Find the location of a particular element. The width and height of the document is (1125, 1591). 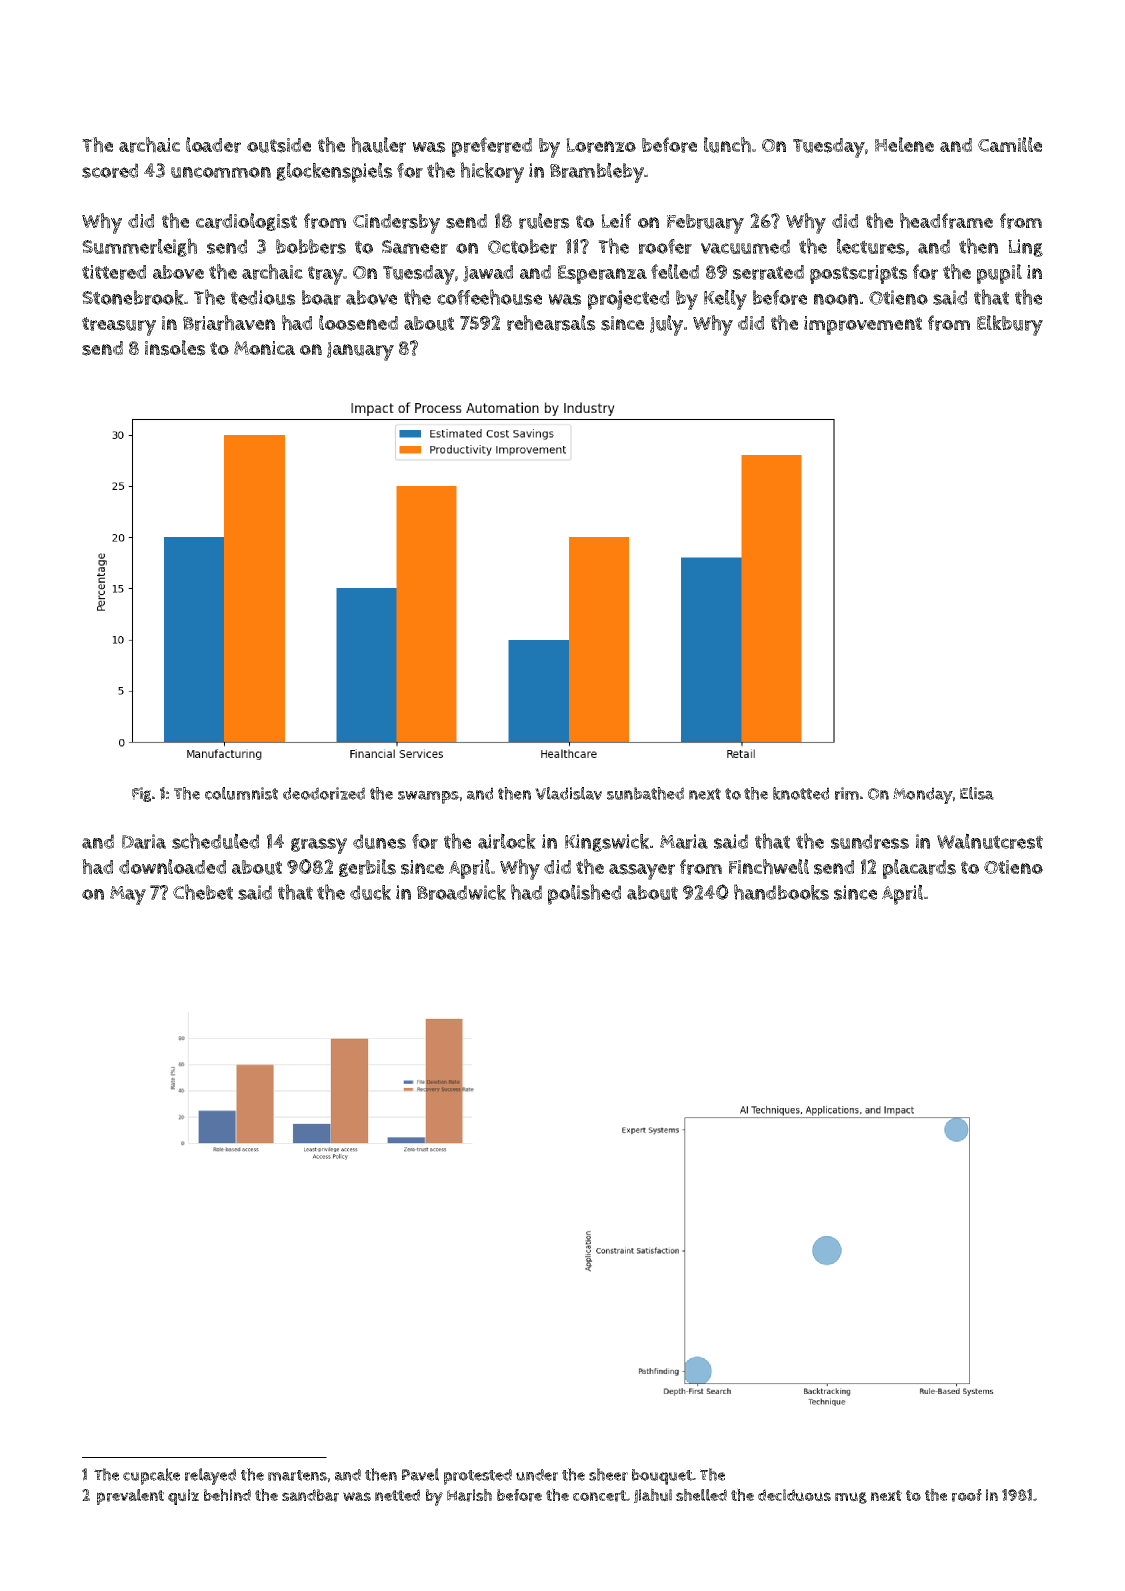

martens is located at coordinates (297, 1475).
